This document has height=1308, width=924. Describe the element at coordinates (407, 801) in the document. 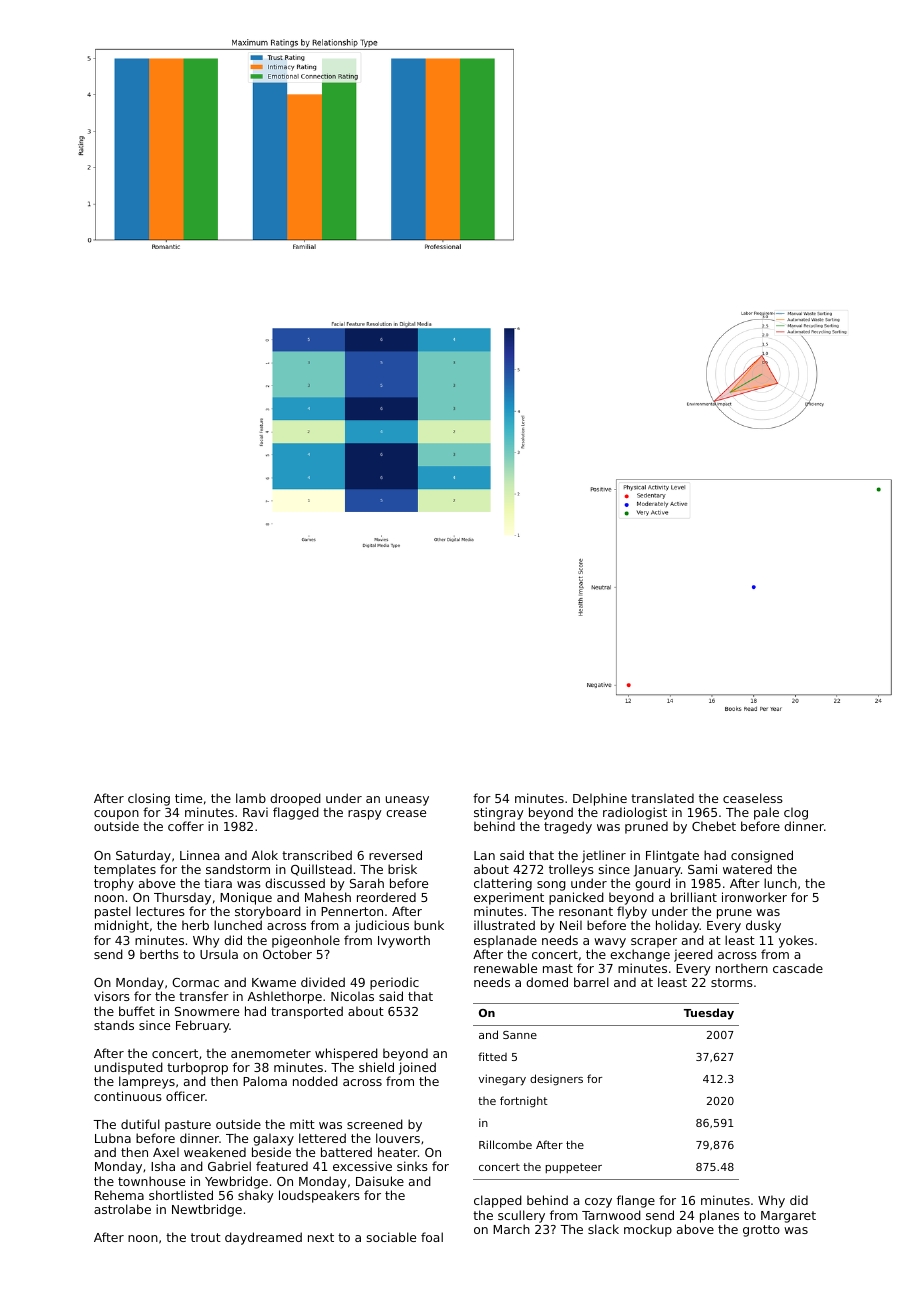

I see `uneasy` at that location.
